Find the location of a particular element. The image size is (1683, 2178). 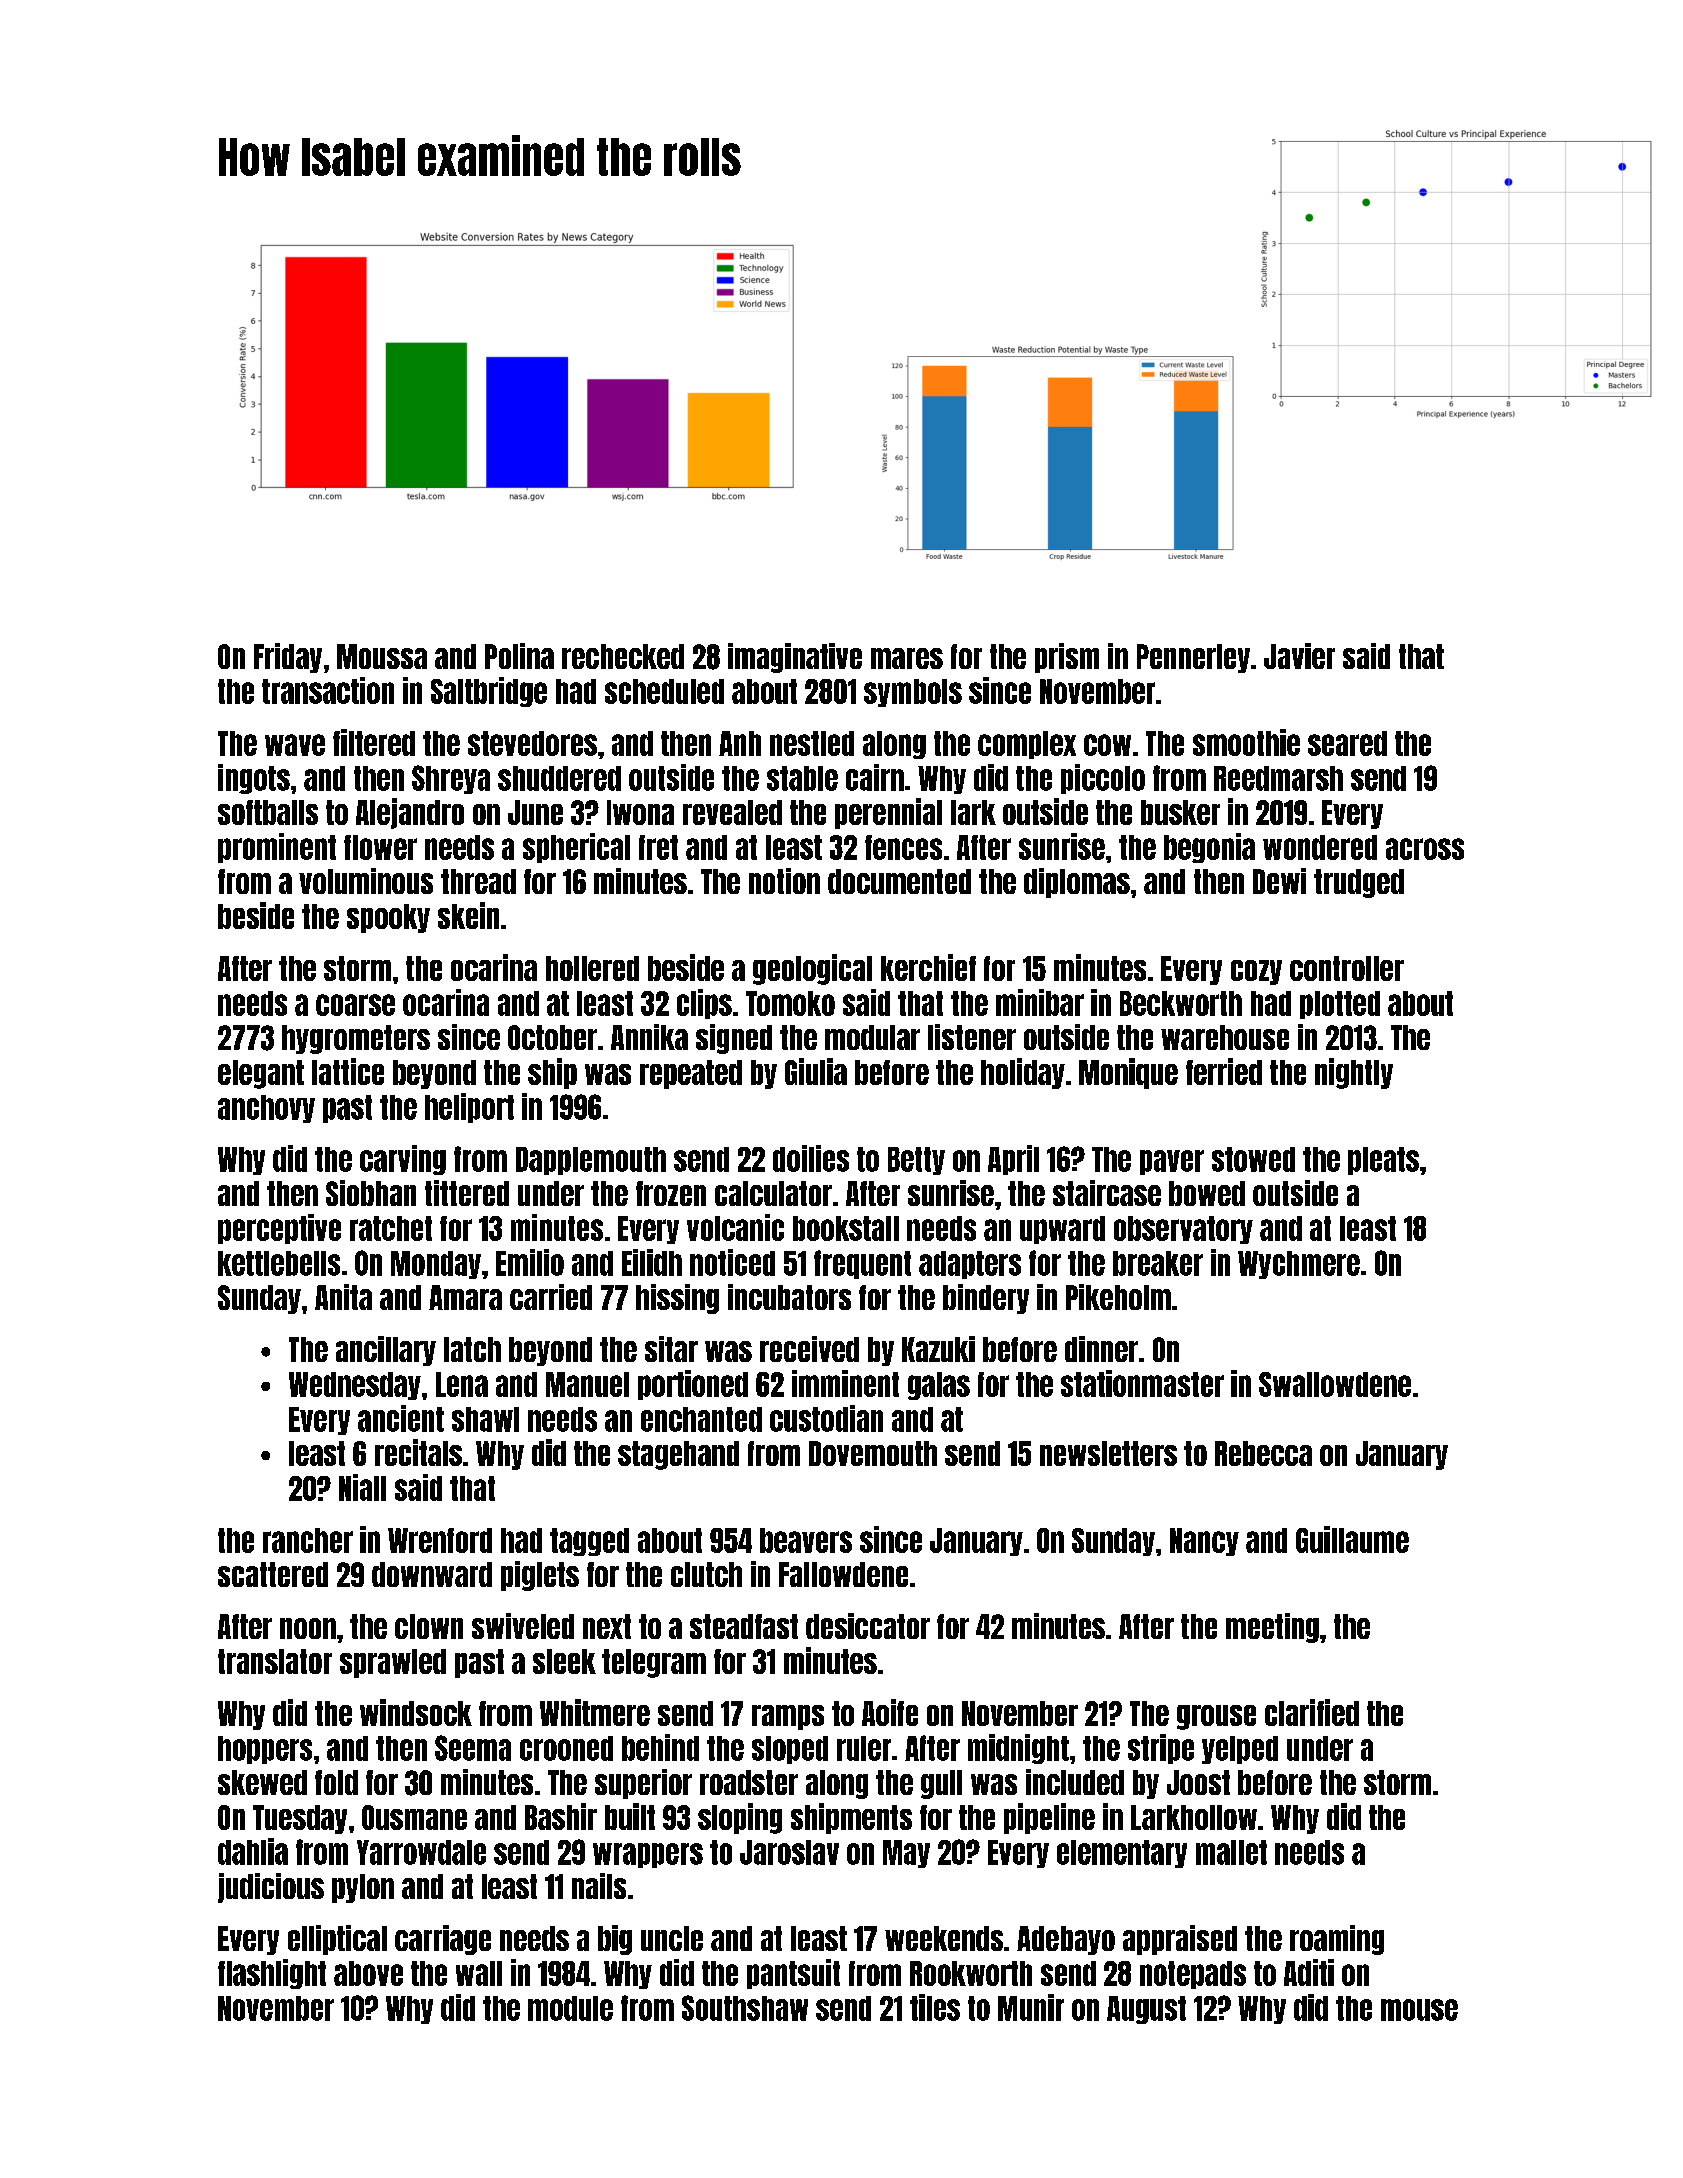

heliport is located at coordinates (469, 1108).
